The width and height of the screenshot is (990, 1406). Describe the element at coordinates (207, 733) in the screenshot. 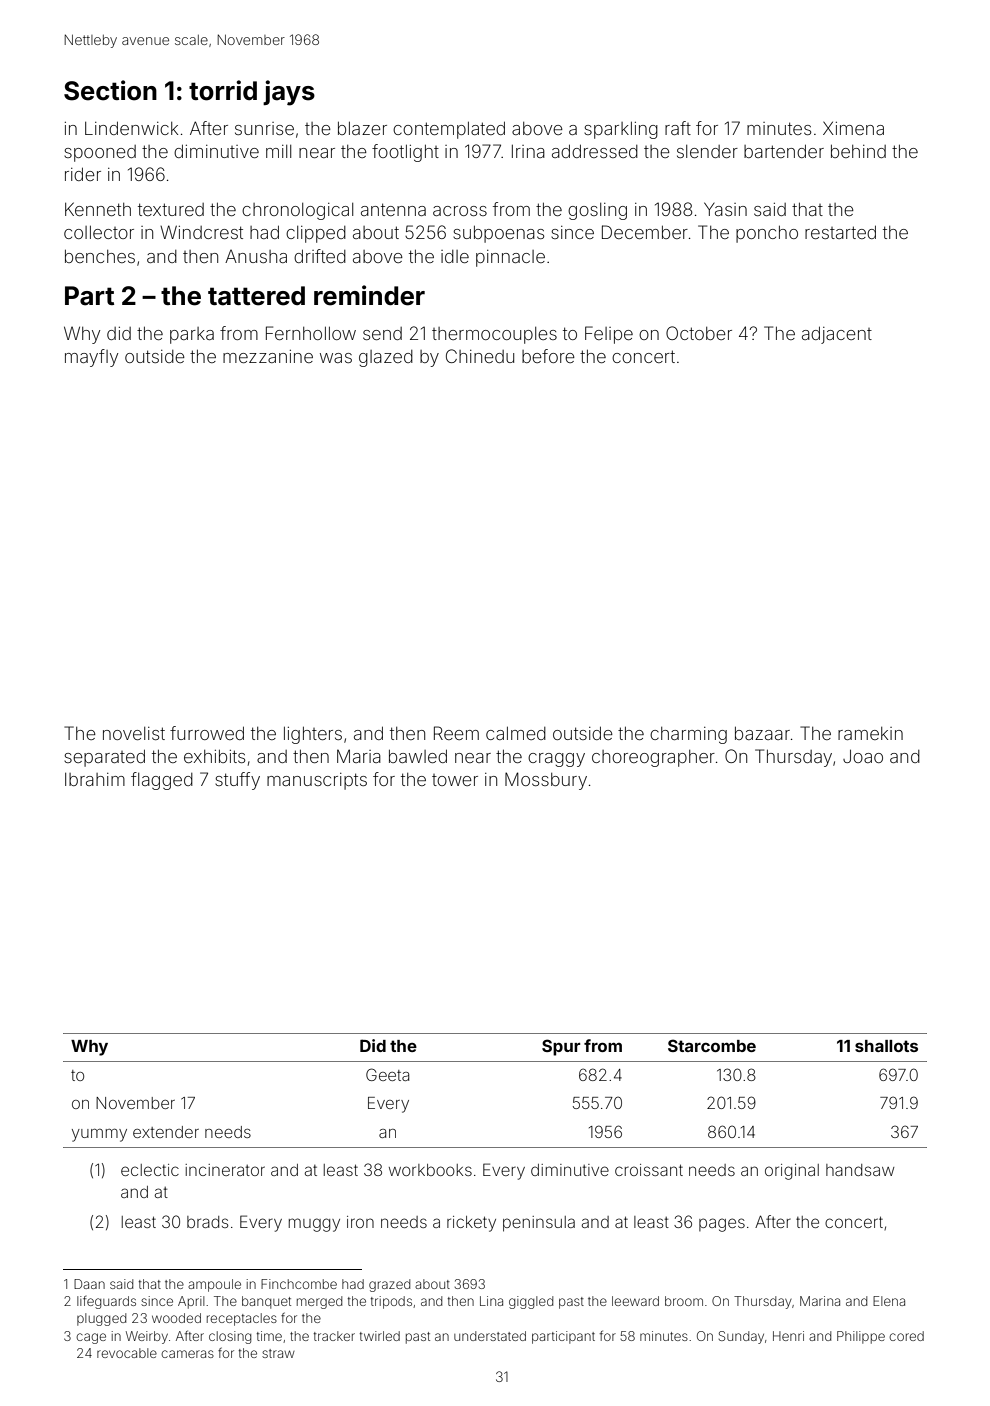

I see `furrowed` at that location.
